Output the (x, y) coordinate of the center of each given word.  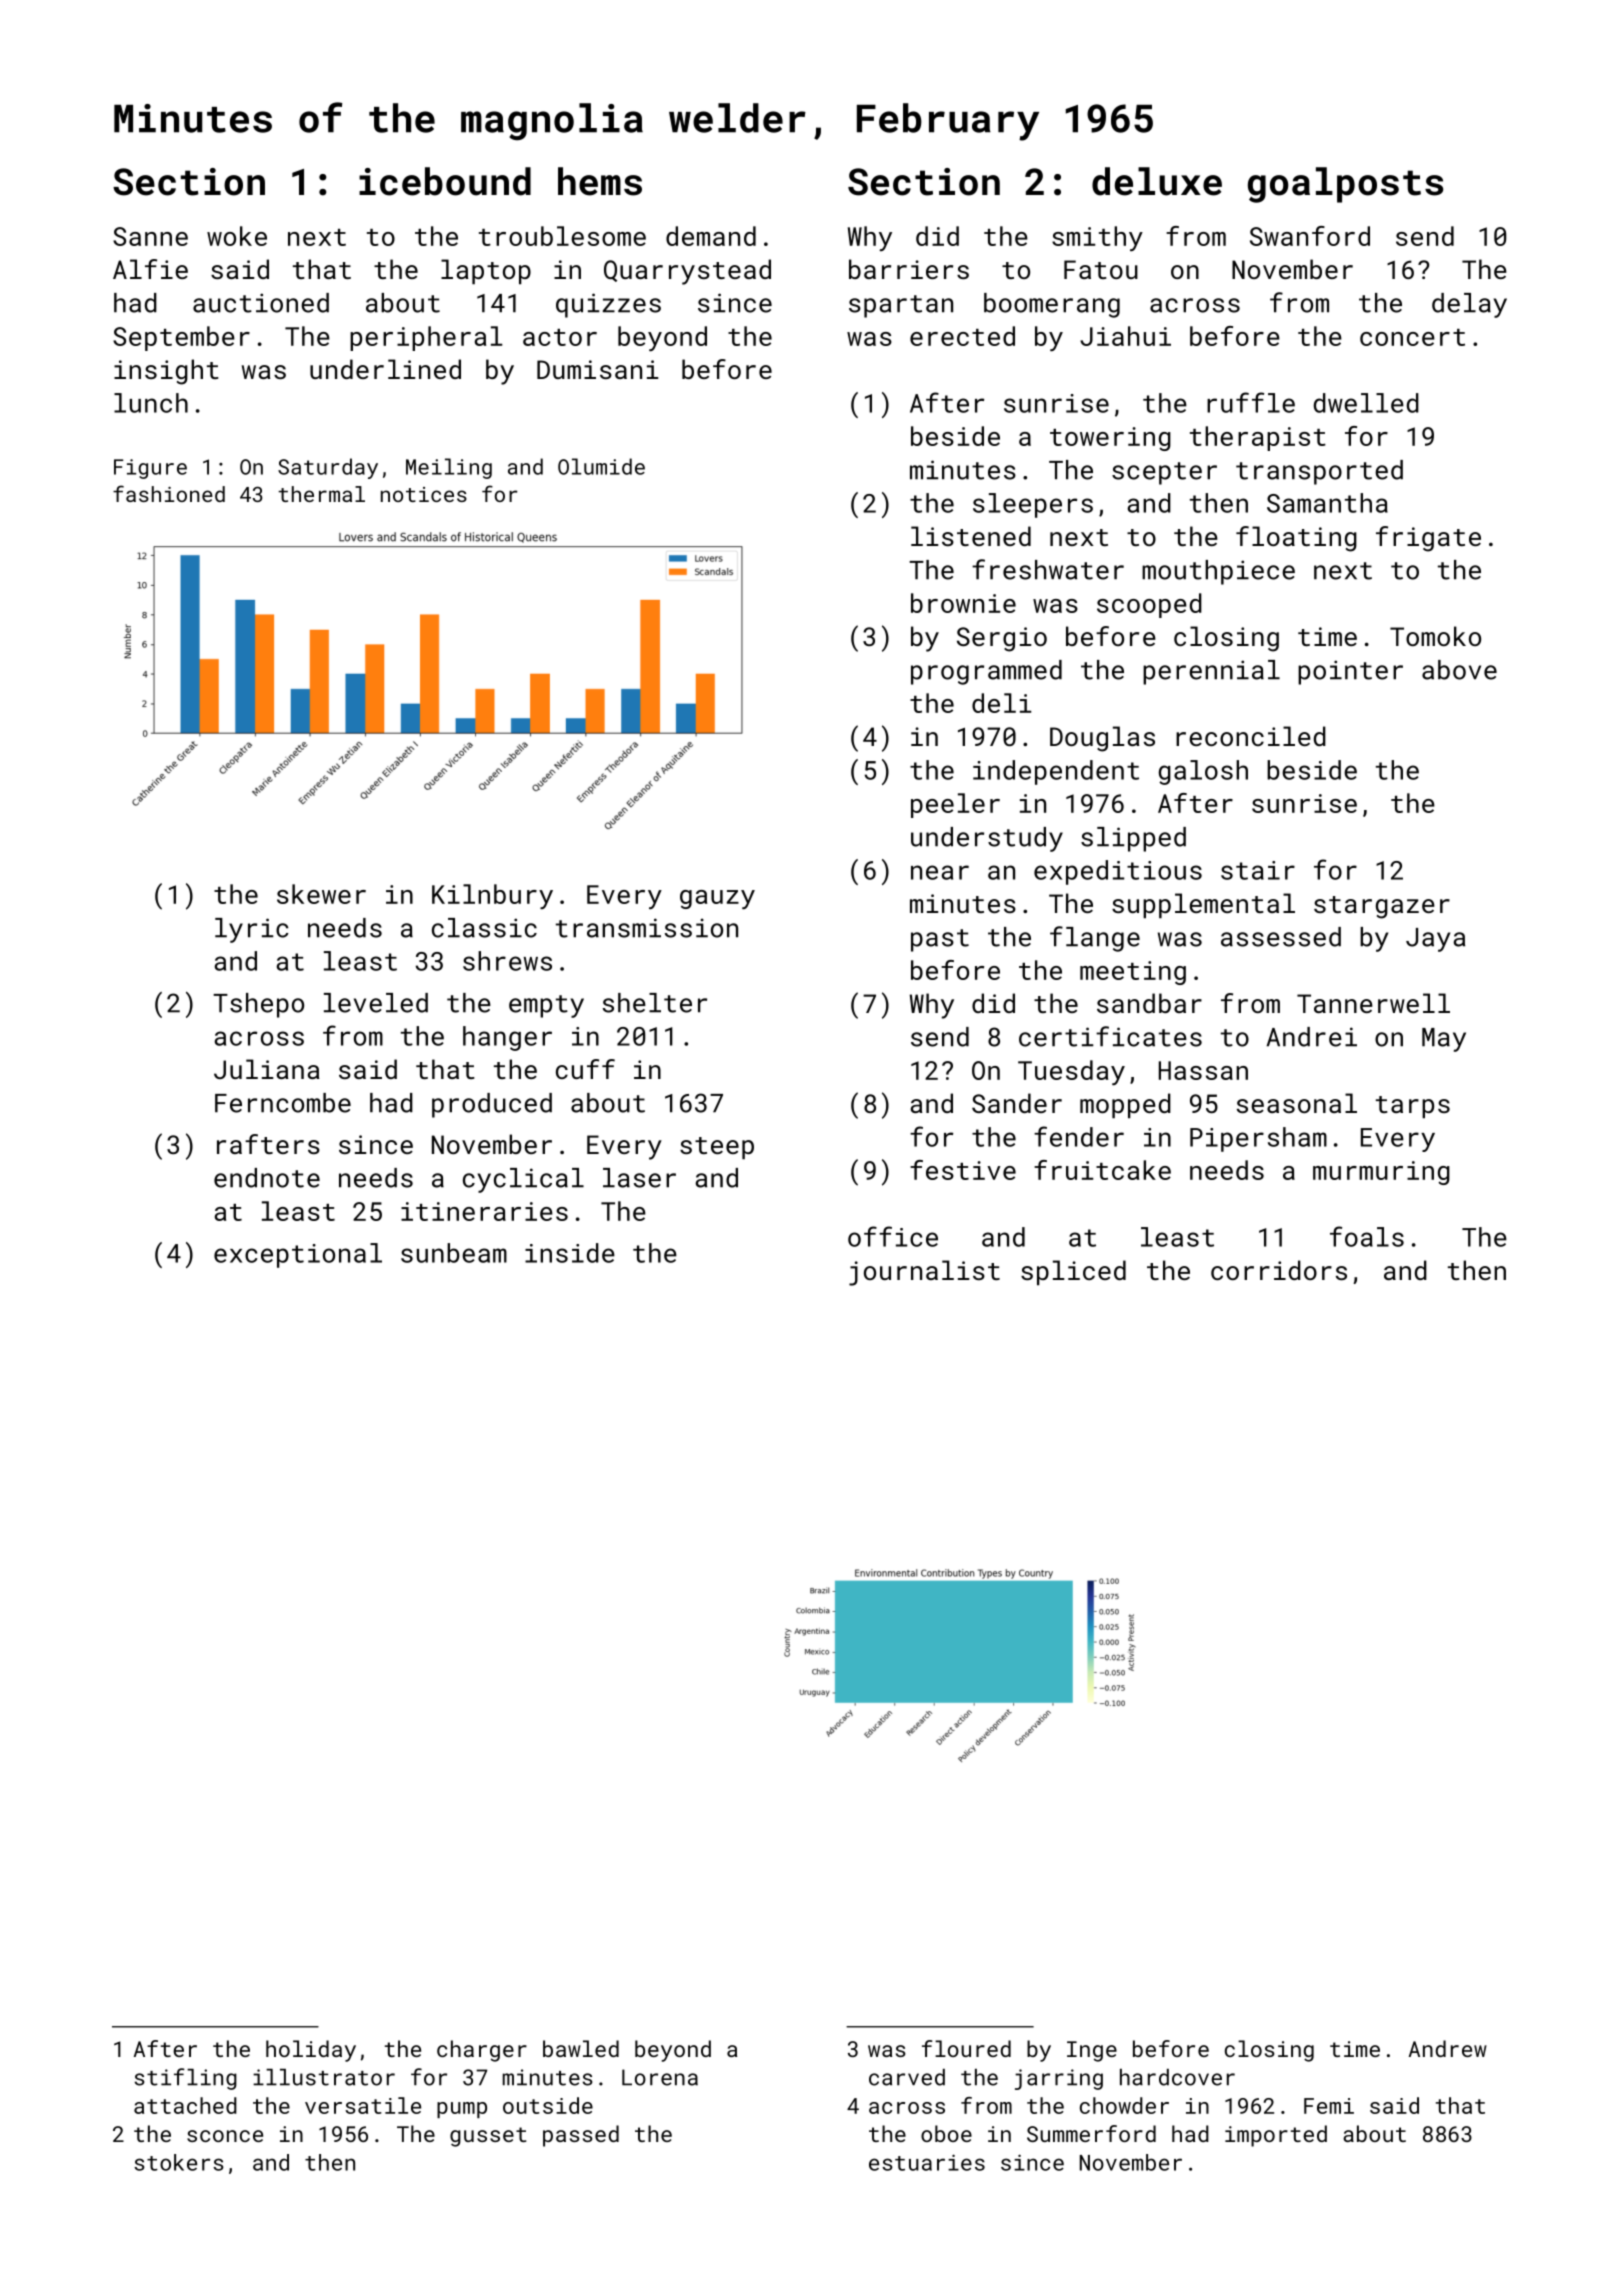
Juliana (267, 1069)
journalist (924, 1273)
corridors (1279, 1270)
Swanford (1310, 236)
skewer (321, 894)
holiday (311, 2051)
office (893, 1236)
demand (711, 236)
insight (166, 372)
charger (482, 2051)
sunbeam (454, 1253)
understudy (987, 839)
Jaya (1435, 940)
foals (1367, 1236)
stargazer (1382, 907)
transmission (647, 928)
